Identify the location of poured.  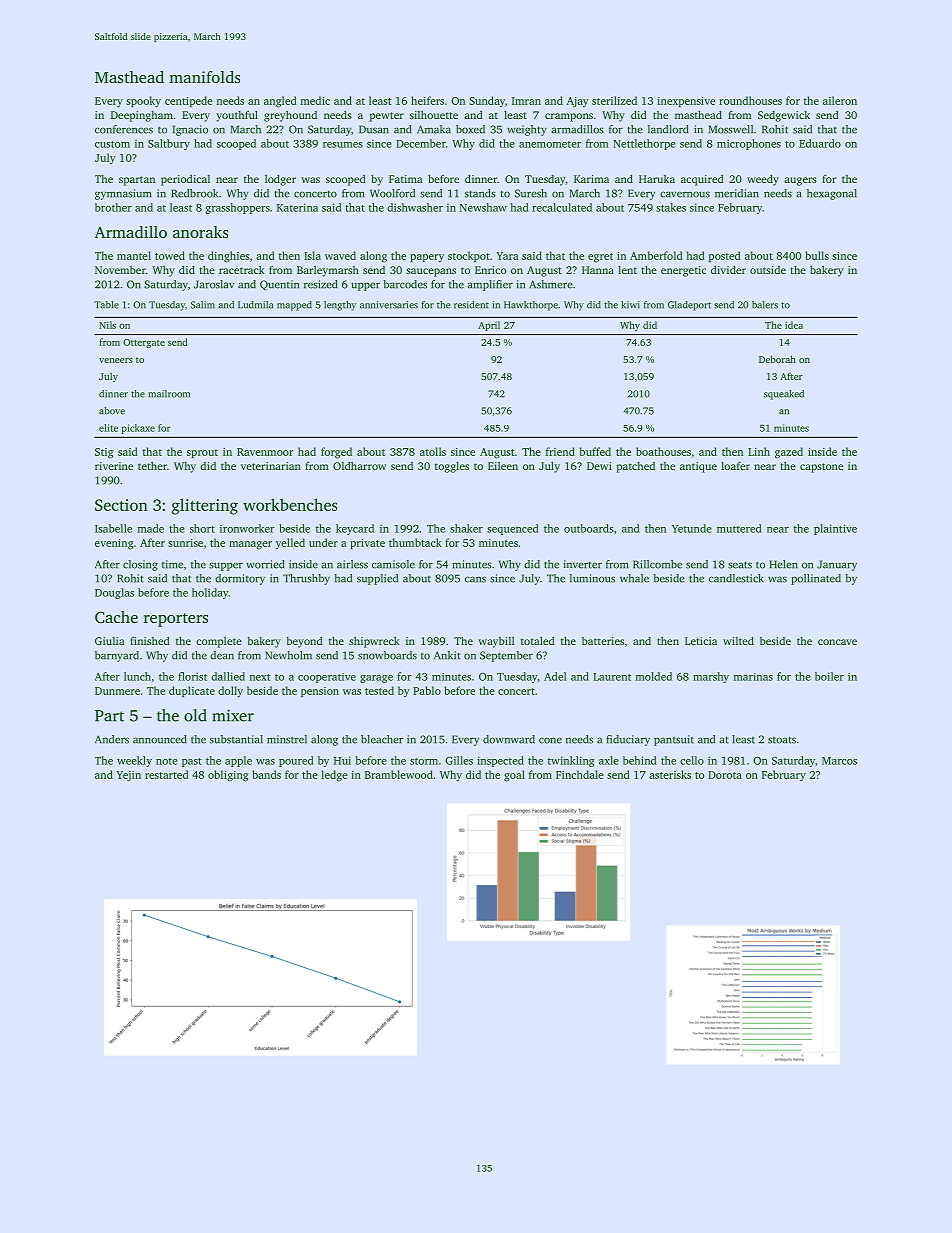
(296, 761).
